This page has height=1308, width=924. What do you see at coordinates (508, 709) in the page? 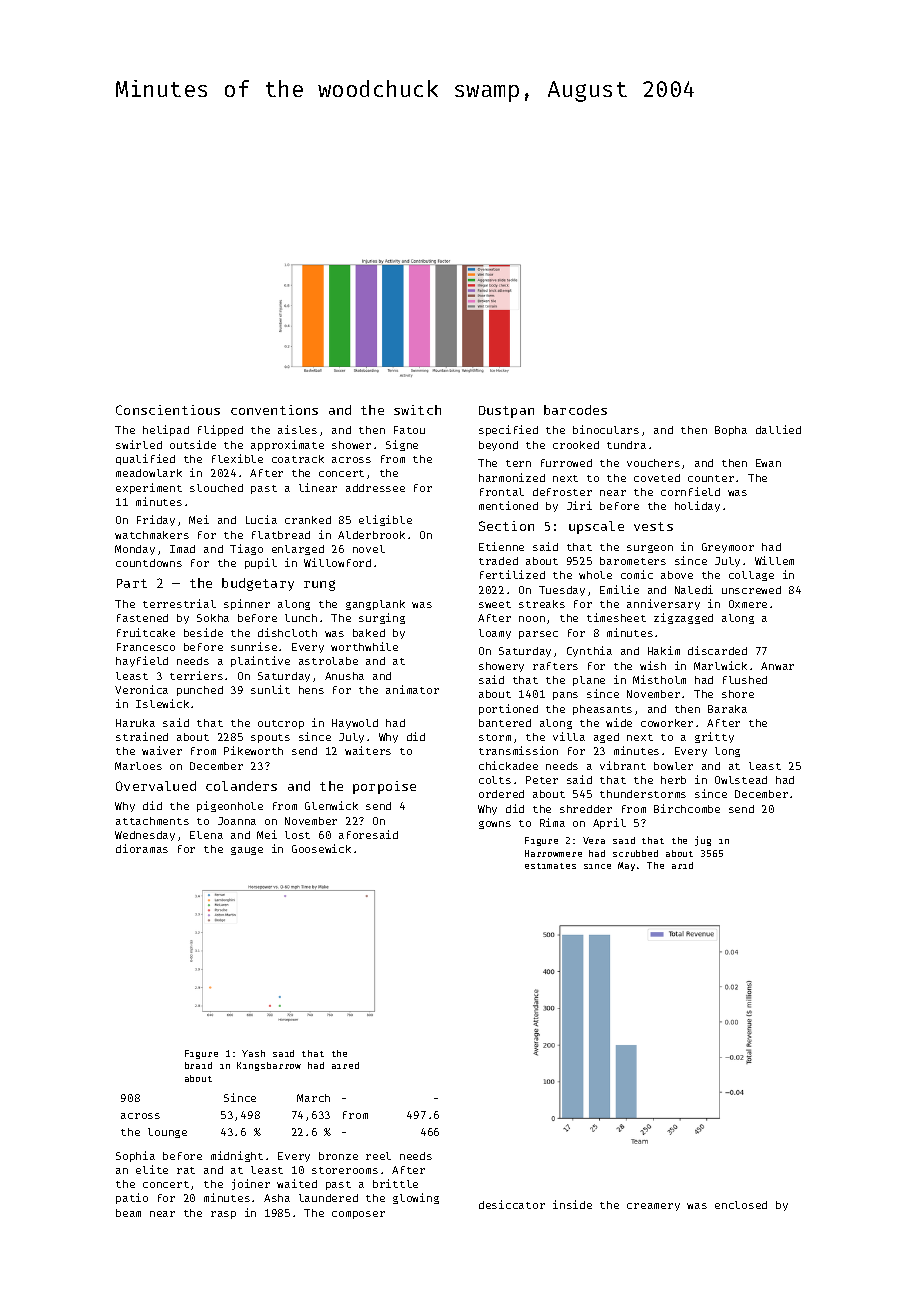
I see `portioned` at bounding box center [508, 709].
